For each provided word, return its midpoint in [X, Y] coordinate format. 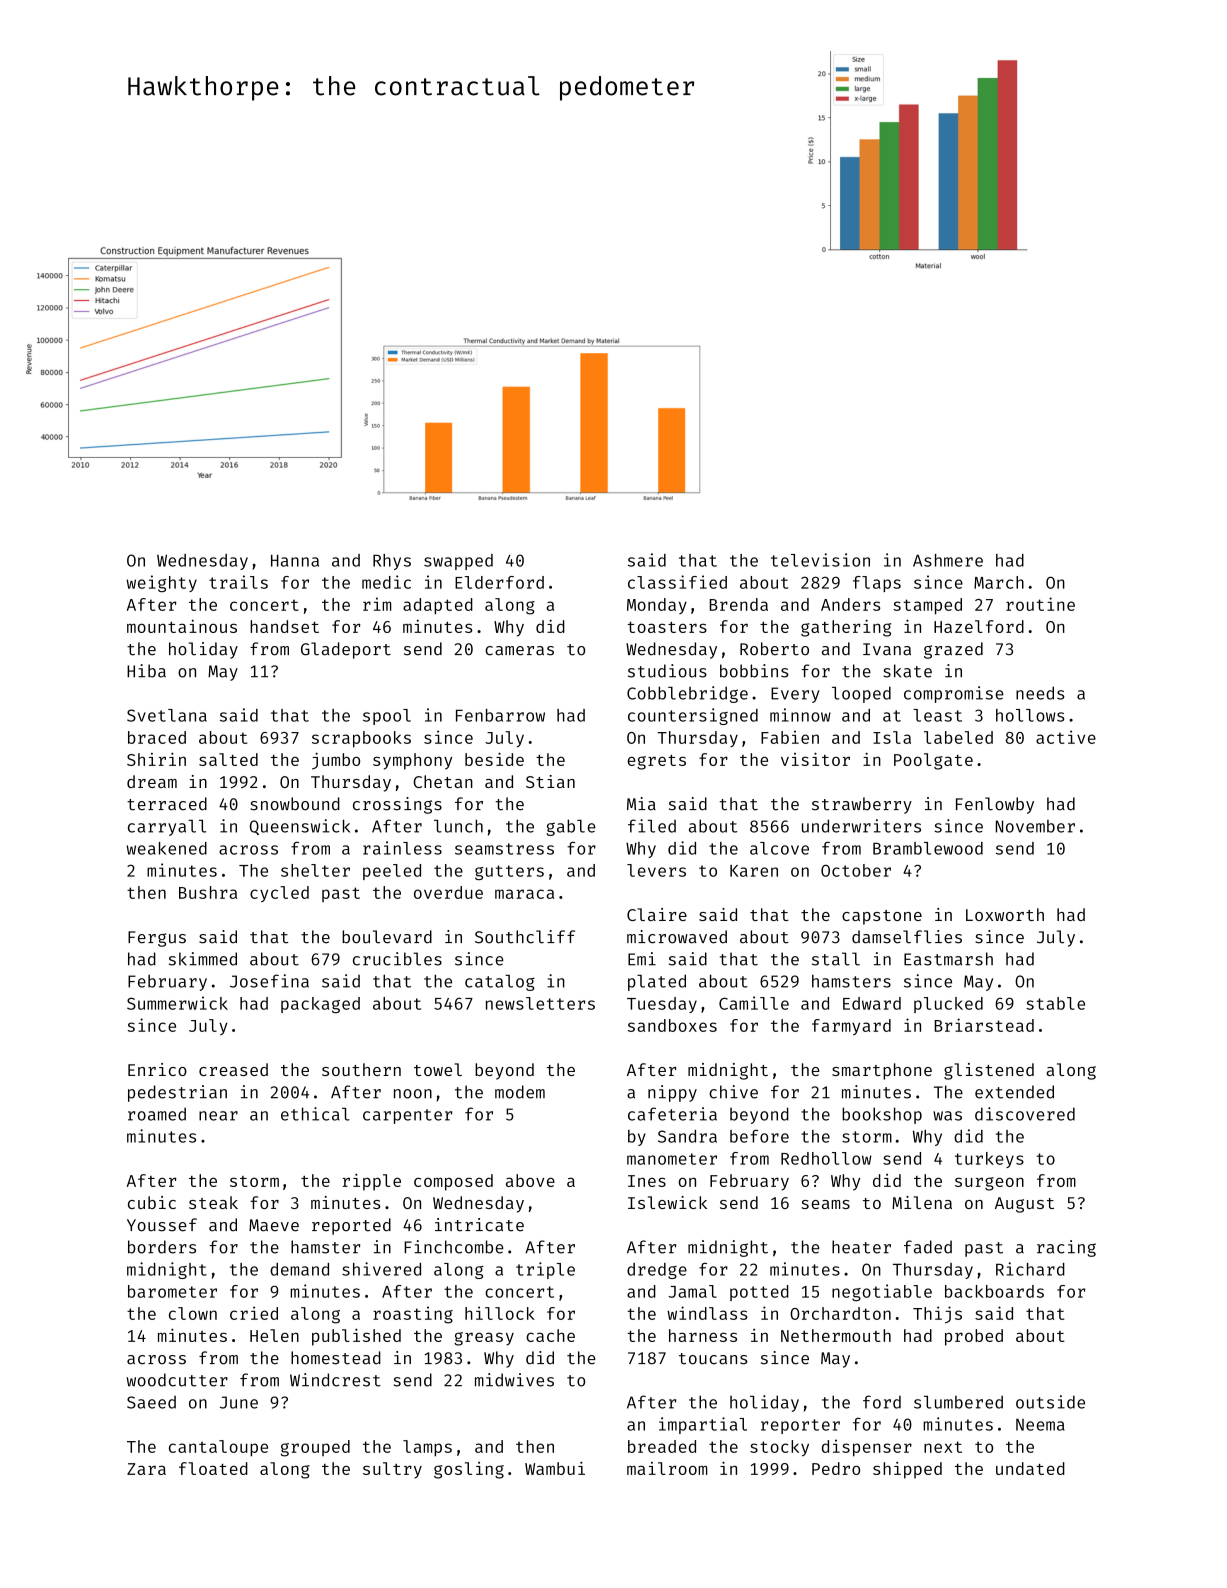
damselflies [907, 937]
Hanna [295, 561]
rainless [402, 848]
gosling [469, 1470]
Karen [754, 871]
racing [1066, 1248]
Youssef [162, 1225]
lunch [458, 826]
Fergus [157, 939]
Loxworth [1005, 914]
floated [213, 1468]
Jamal [692, 1291]
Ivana [887, 649]
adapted [438, 606]
